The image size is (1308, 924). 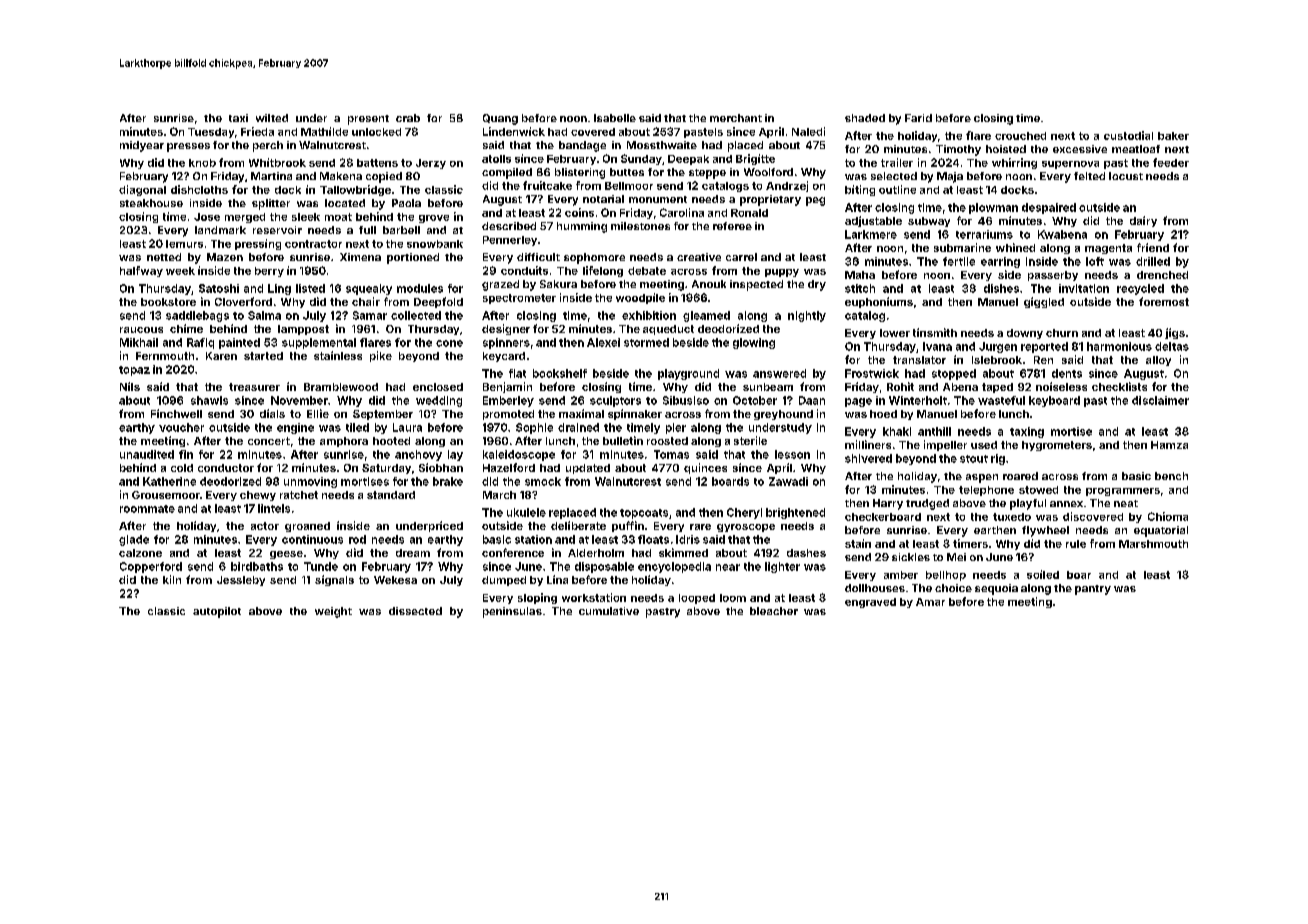 I want to click on Wekesa, so click(x=395, y=580).
